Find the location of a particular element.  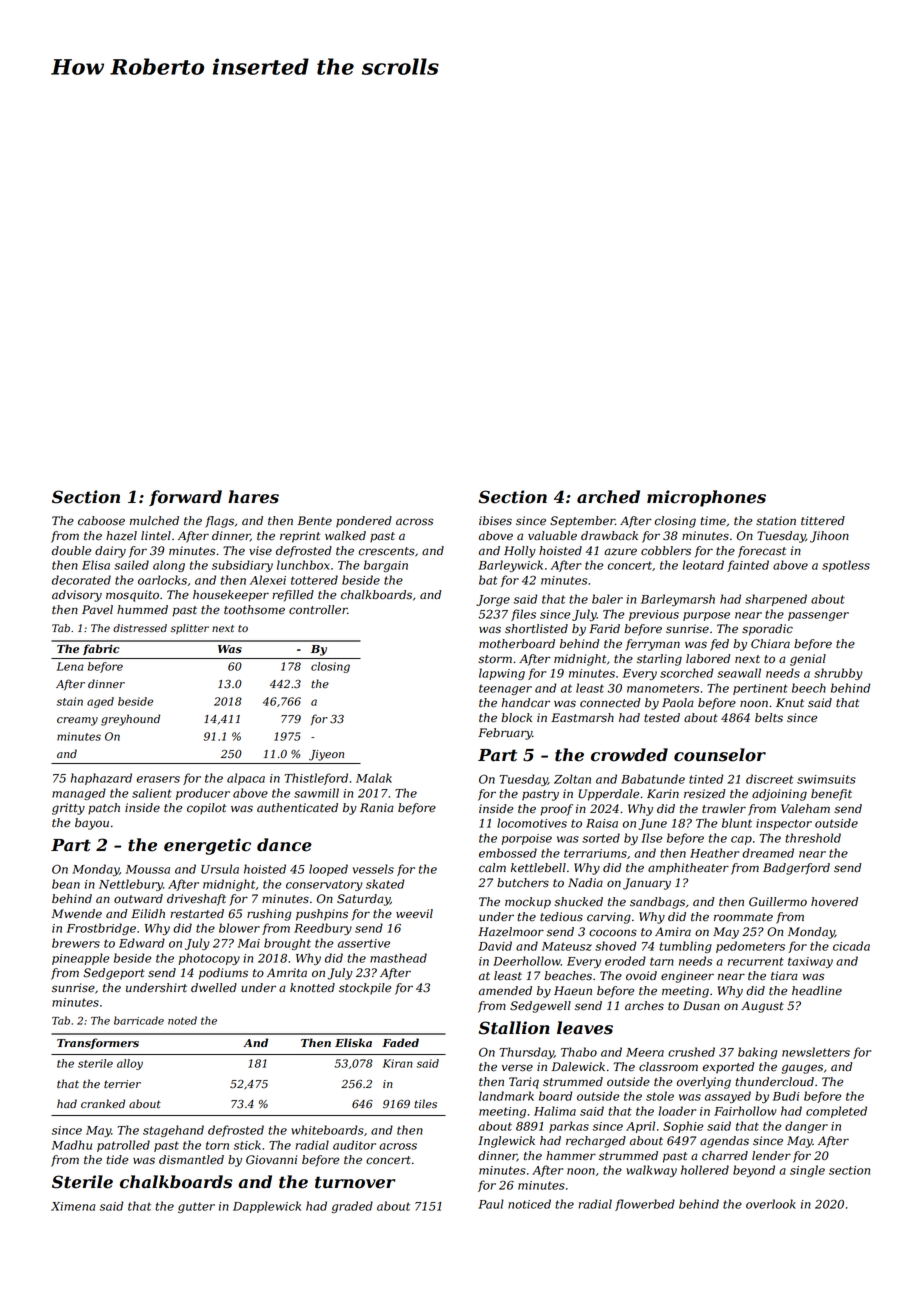

weevil is located at coordinates (414, 914).
